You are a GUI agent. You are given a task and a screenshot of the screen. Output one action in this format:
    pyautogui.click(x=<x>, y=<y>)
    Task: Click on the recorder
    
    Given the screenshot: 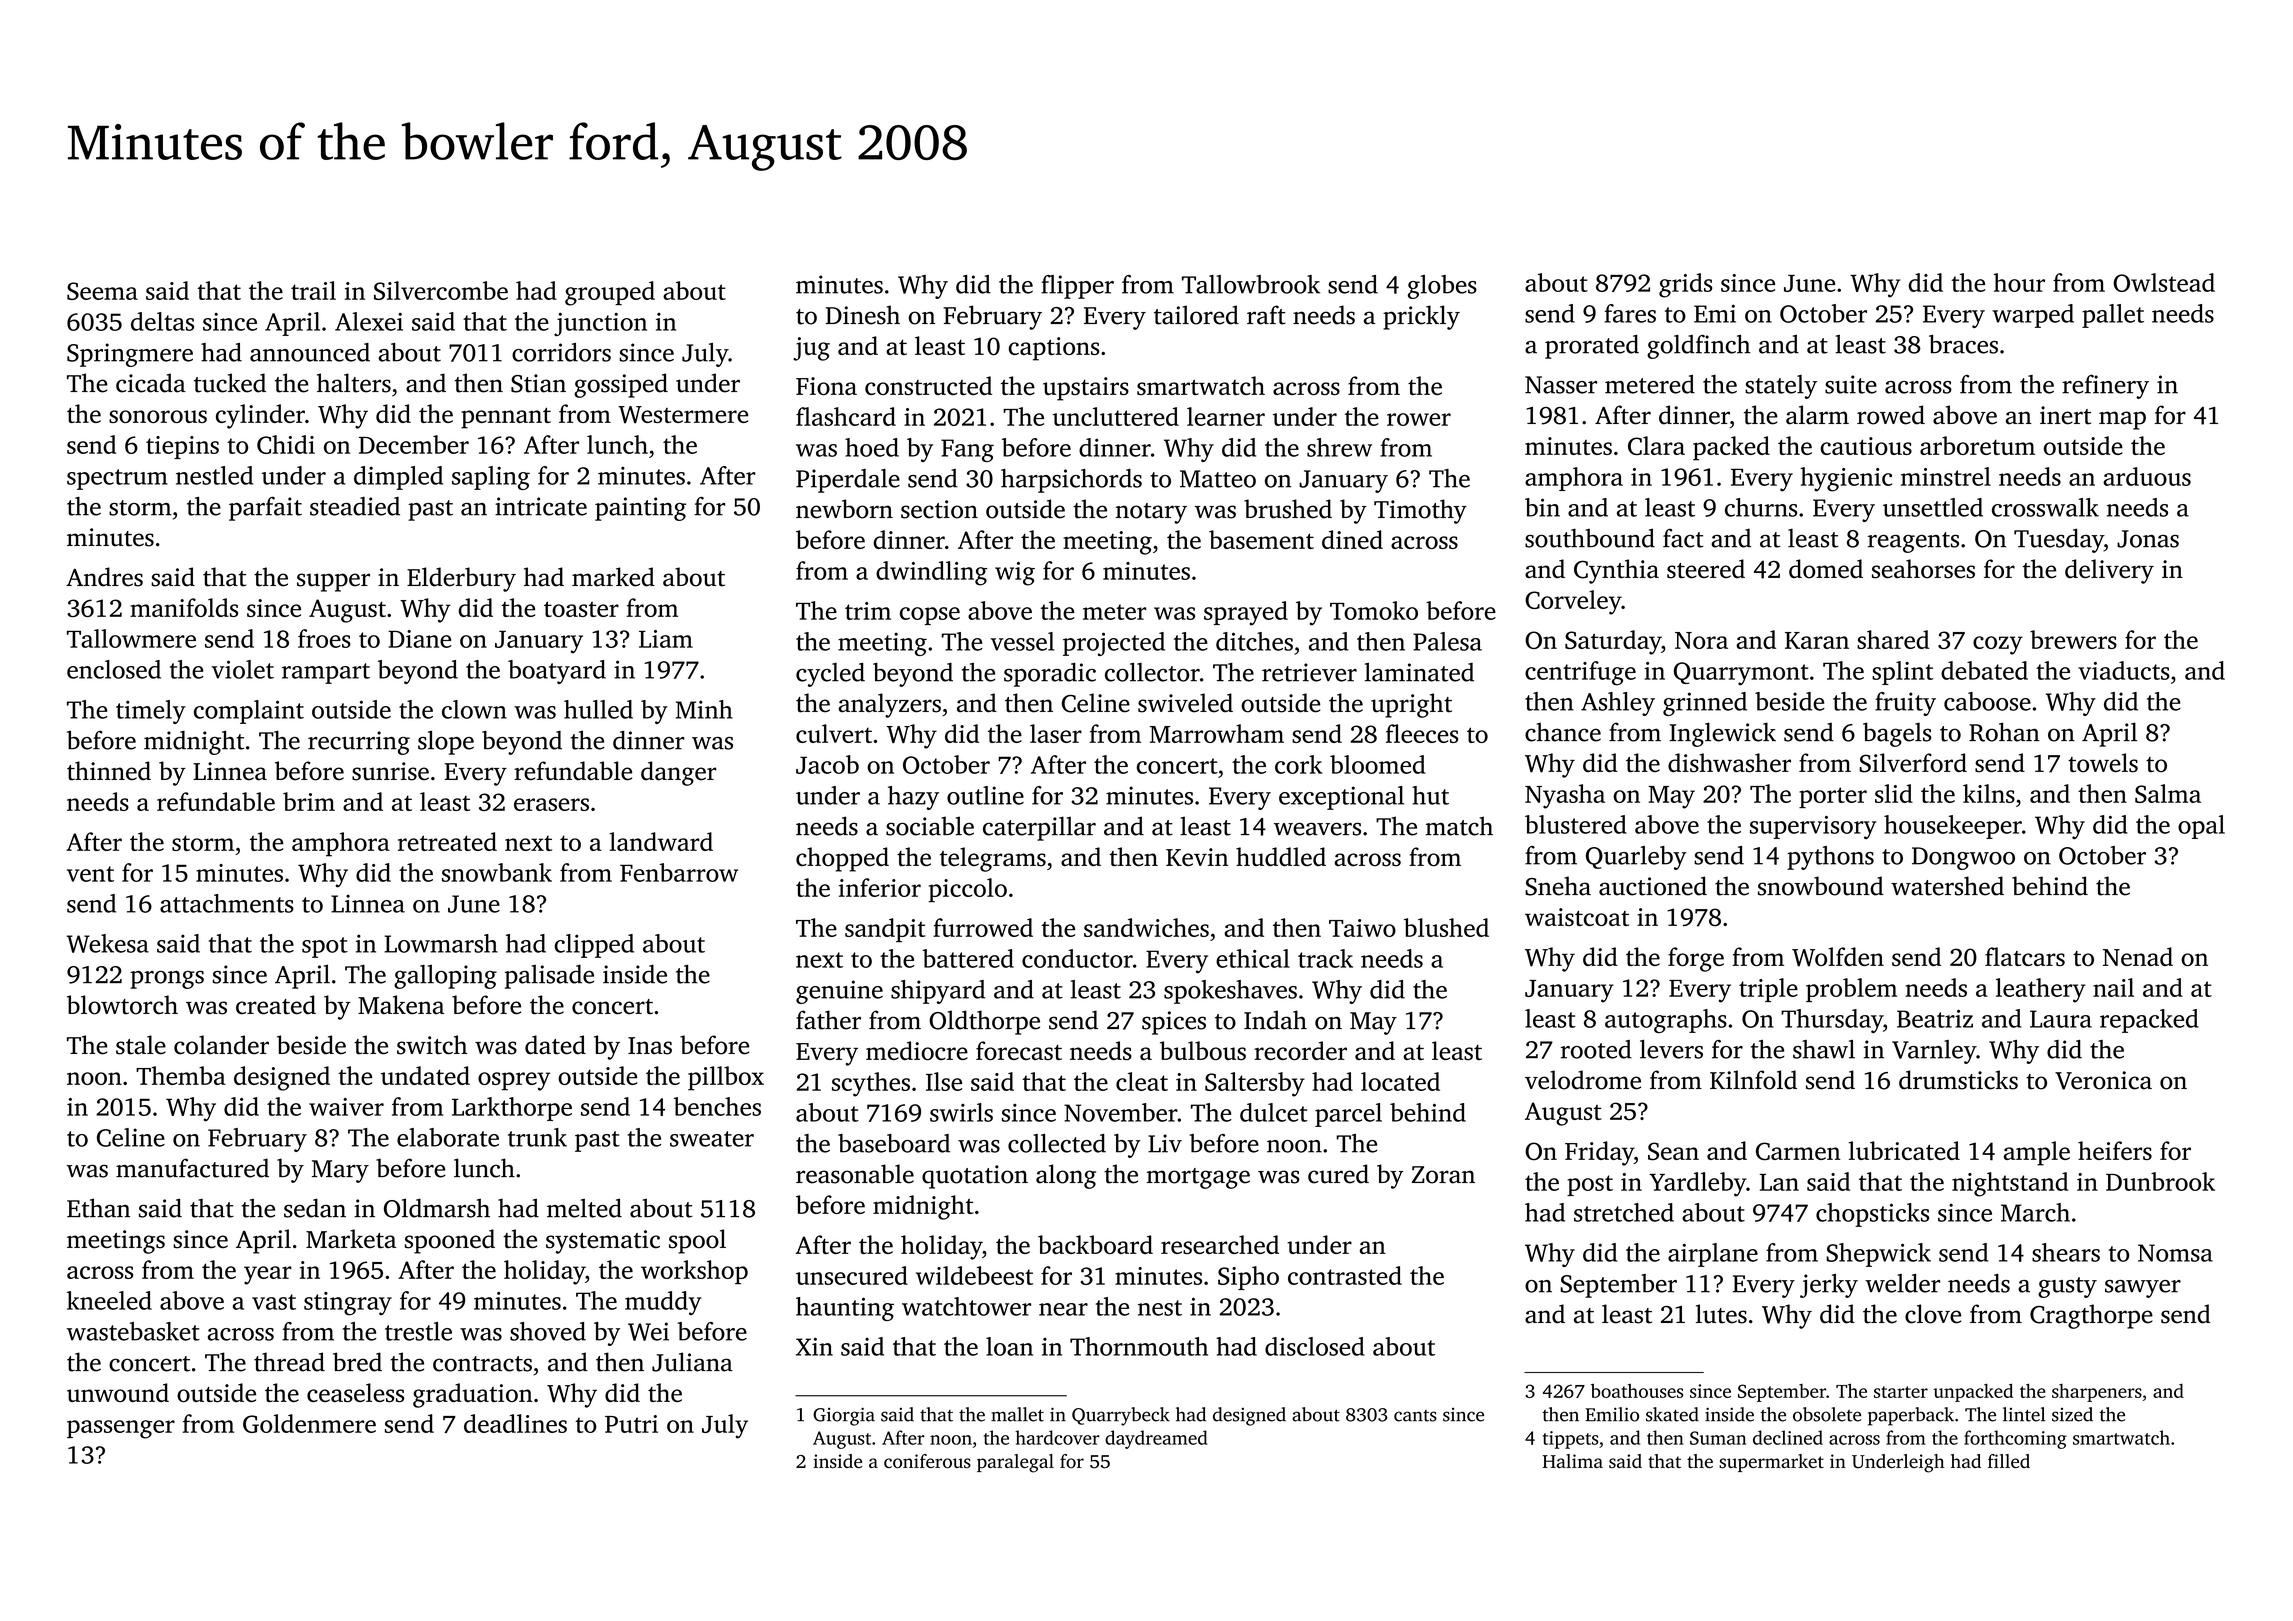 What is the action you would take?
    pyautogui.click(x=1300, y=1050)
